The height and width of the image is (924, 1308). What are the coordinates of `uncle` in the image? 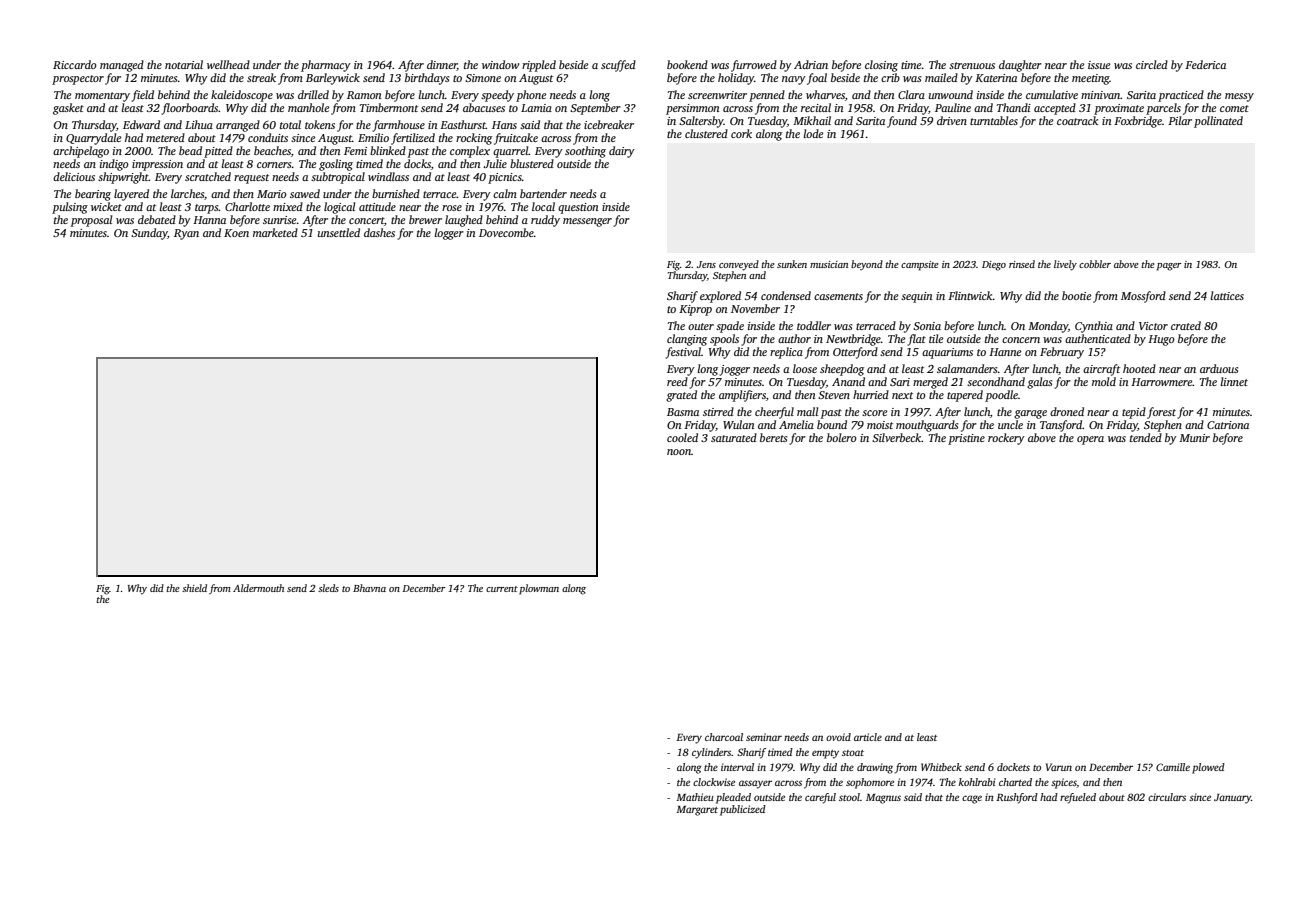 It's located at (1010, 424).
